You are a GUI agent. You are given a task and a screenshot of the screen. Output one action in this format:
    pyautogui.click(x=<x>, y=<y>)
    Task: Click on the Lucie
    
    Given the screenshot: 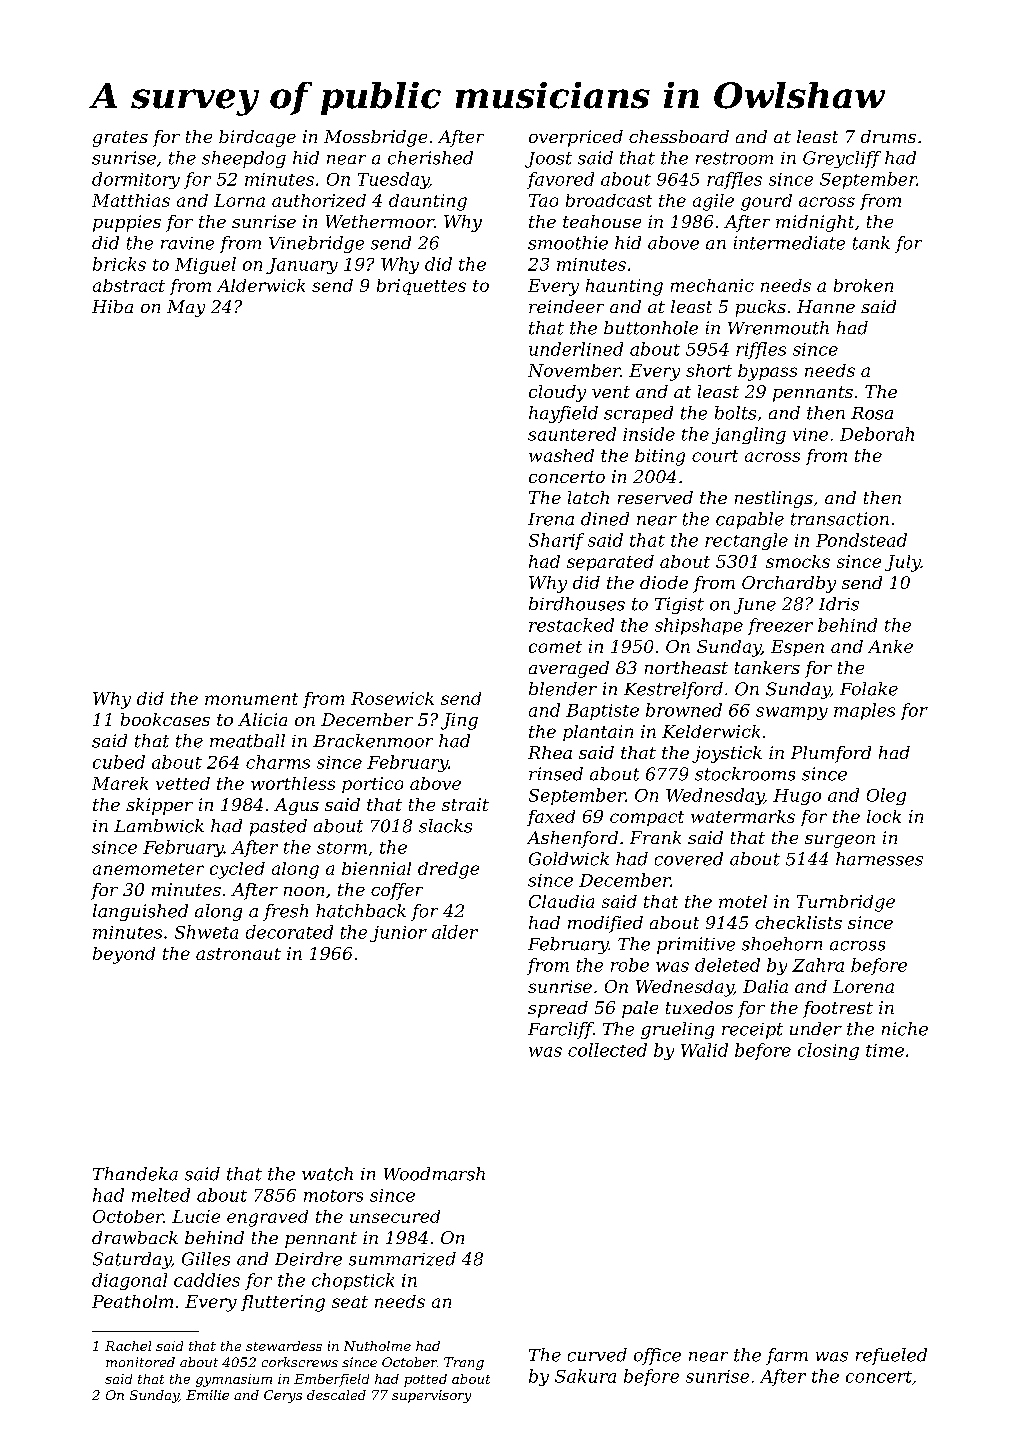 What is the action you would take?
    pyautogui.click(x=196, y=1216)
